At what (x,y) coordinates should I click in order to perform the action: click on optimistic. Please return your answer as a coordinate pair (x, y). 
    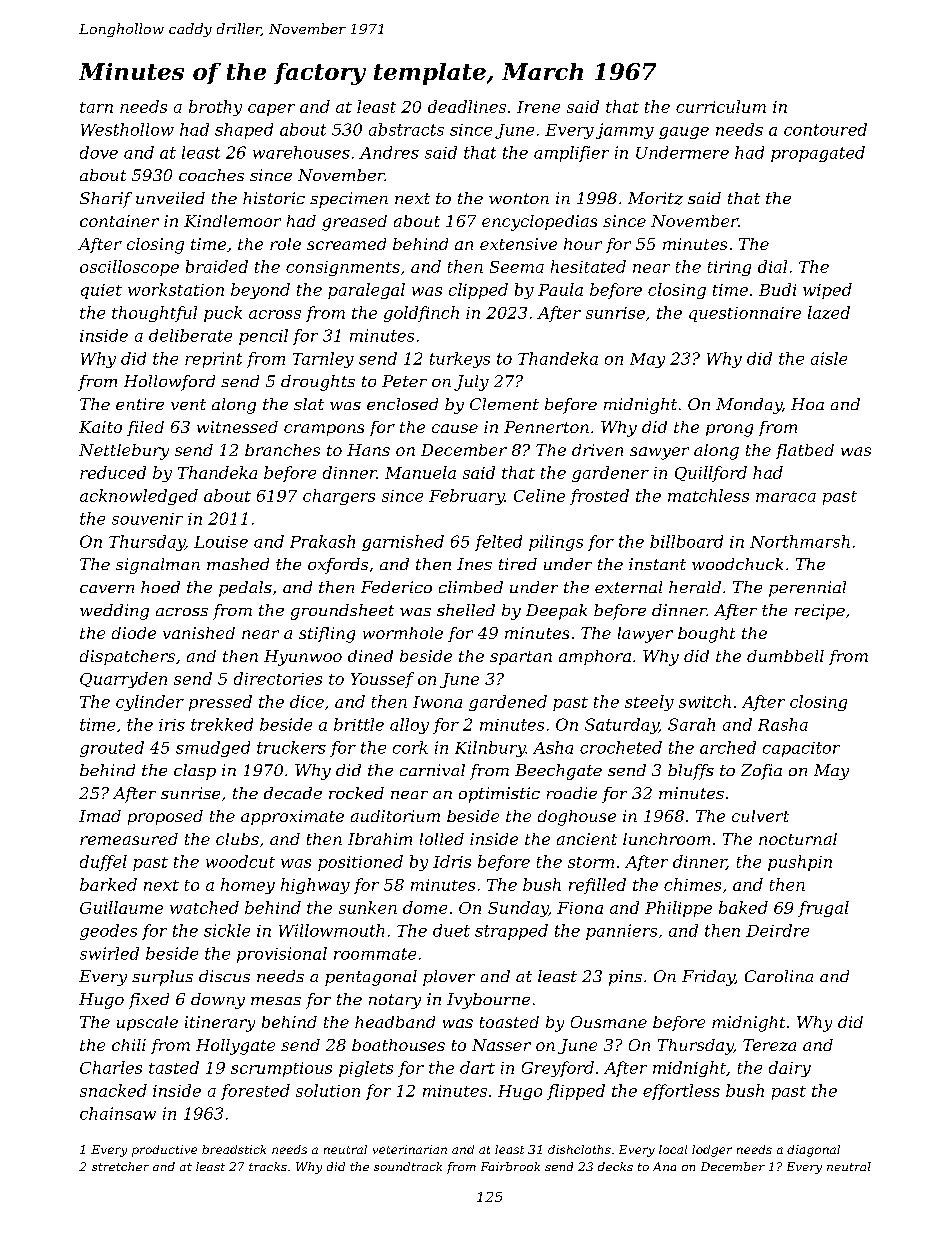
    Looking at the image, I should click on (499, 795).
